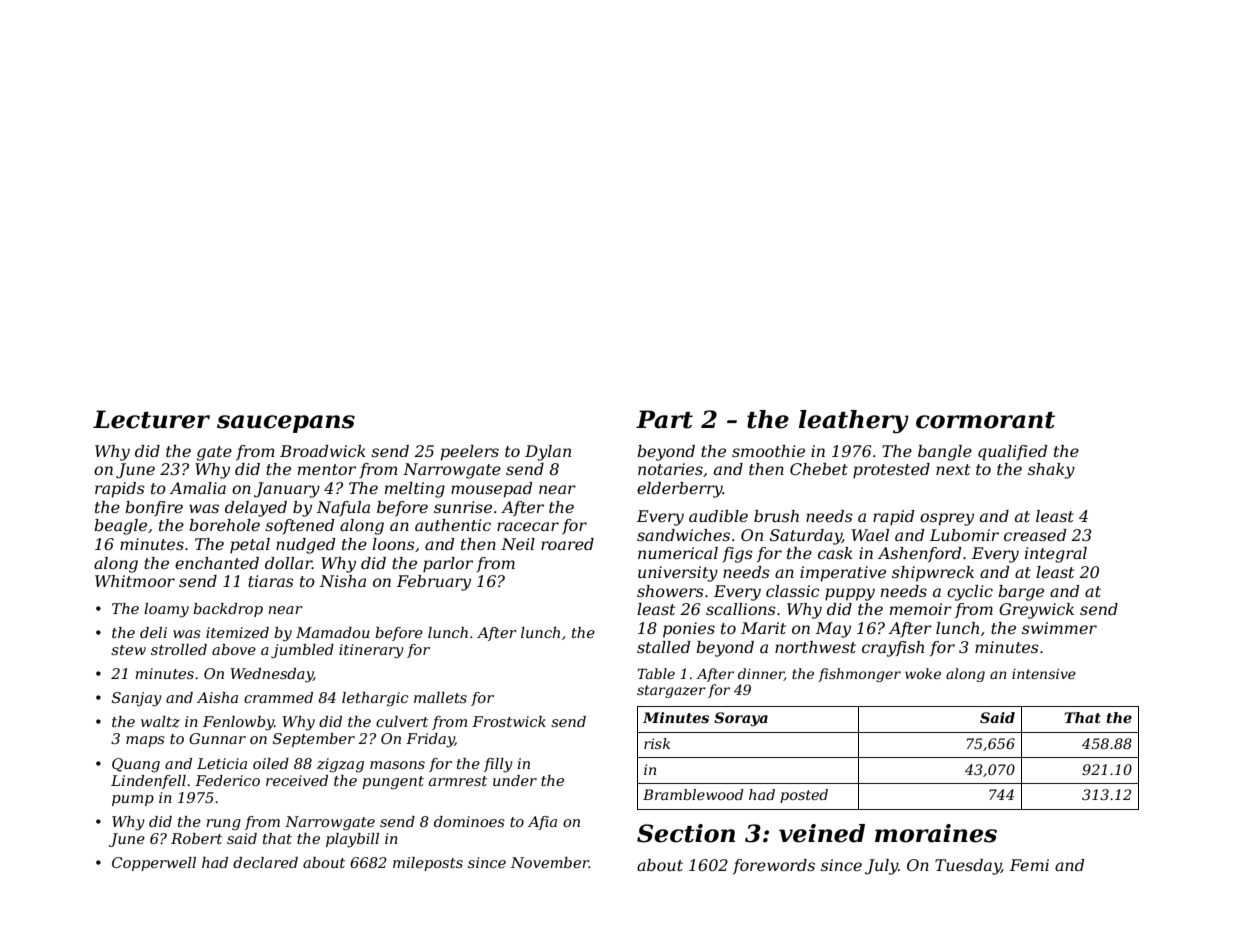  Describe the element at coordinates (542, 823) in the document. I see `Afia` at that location.
